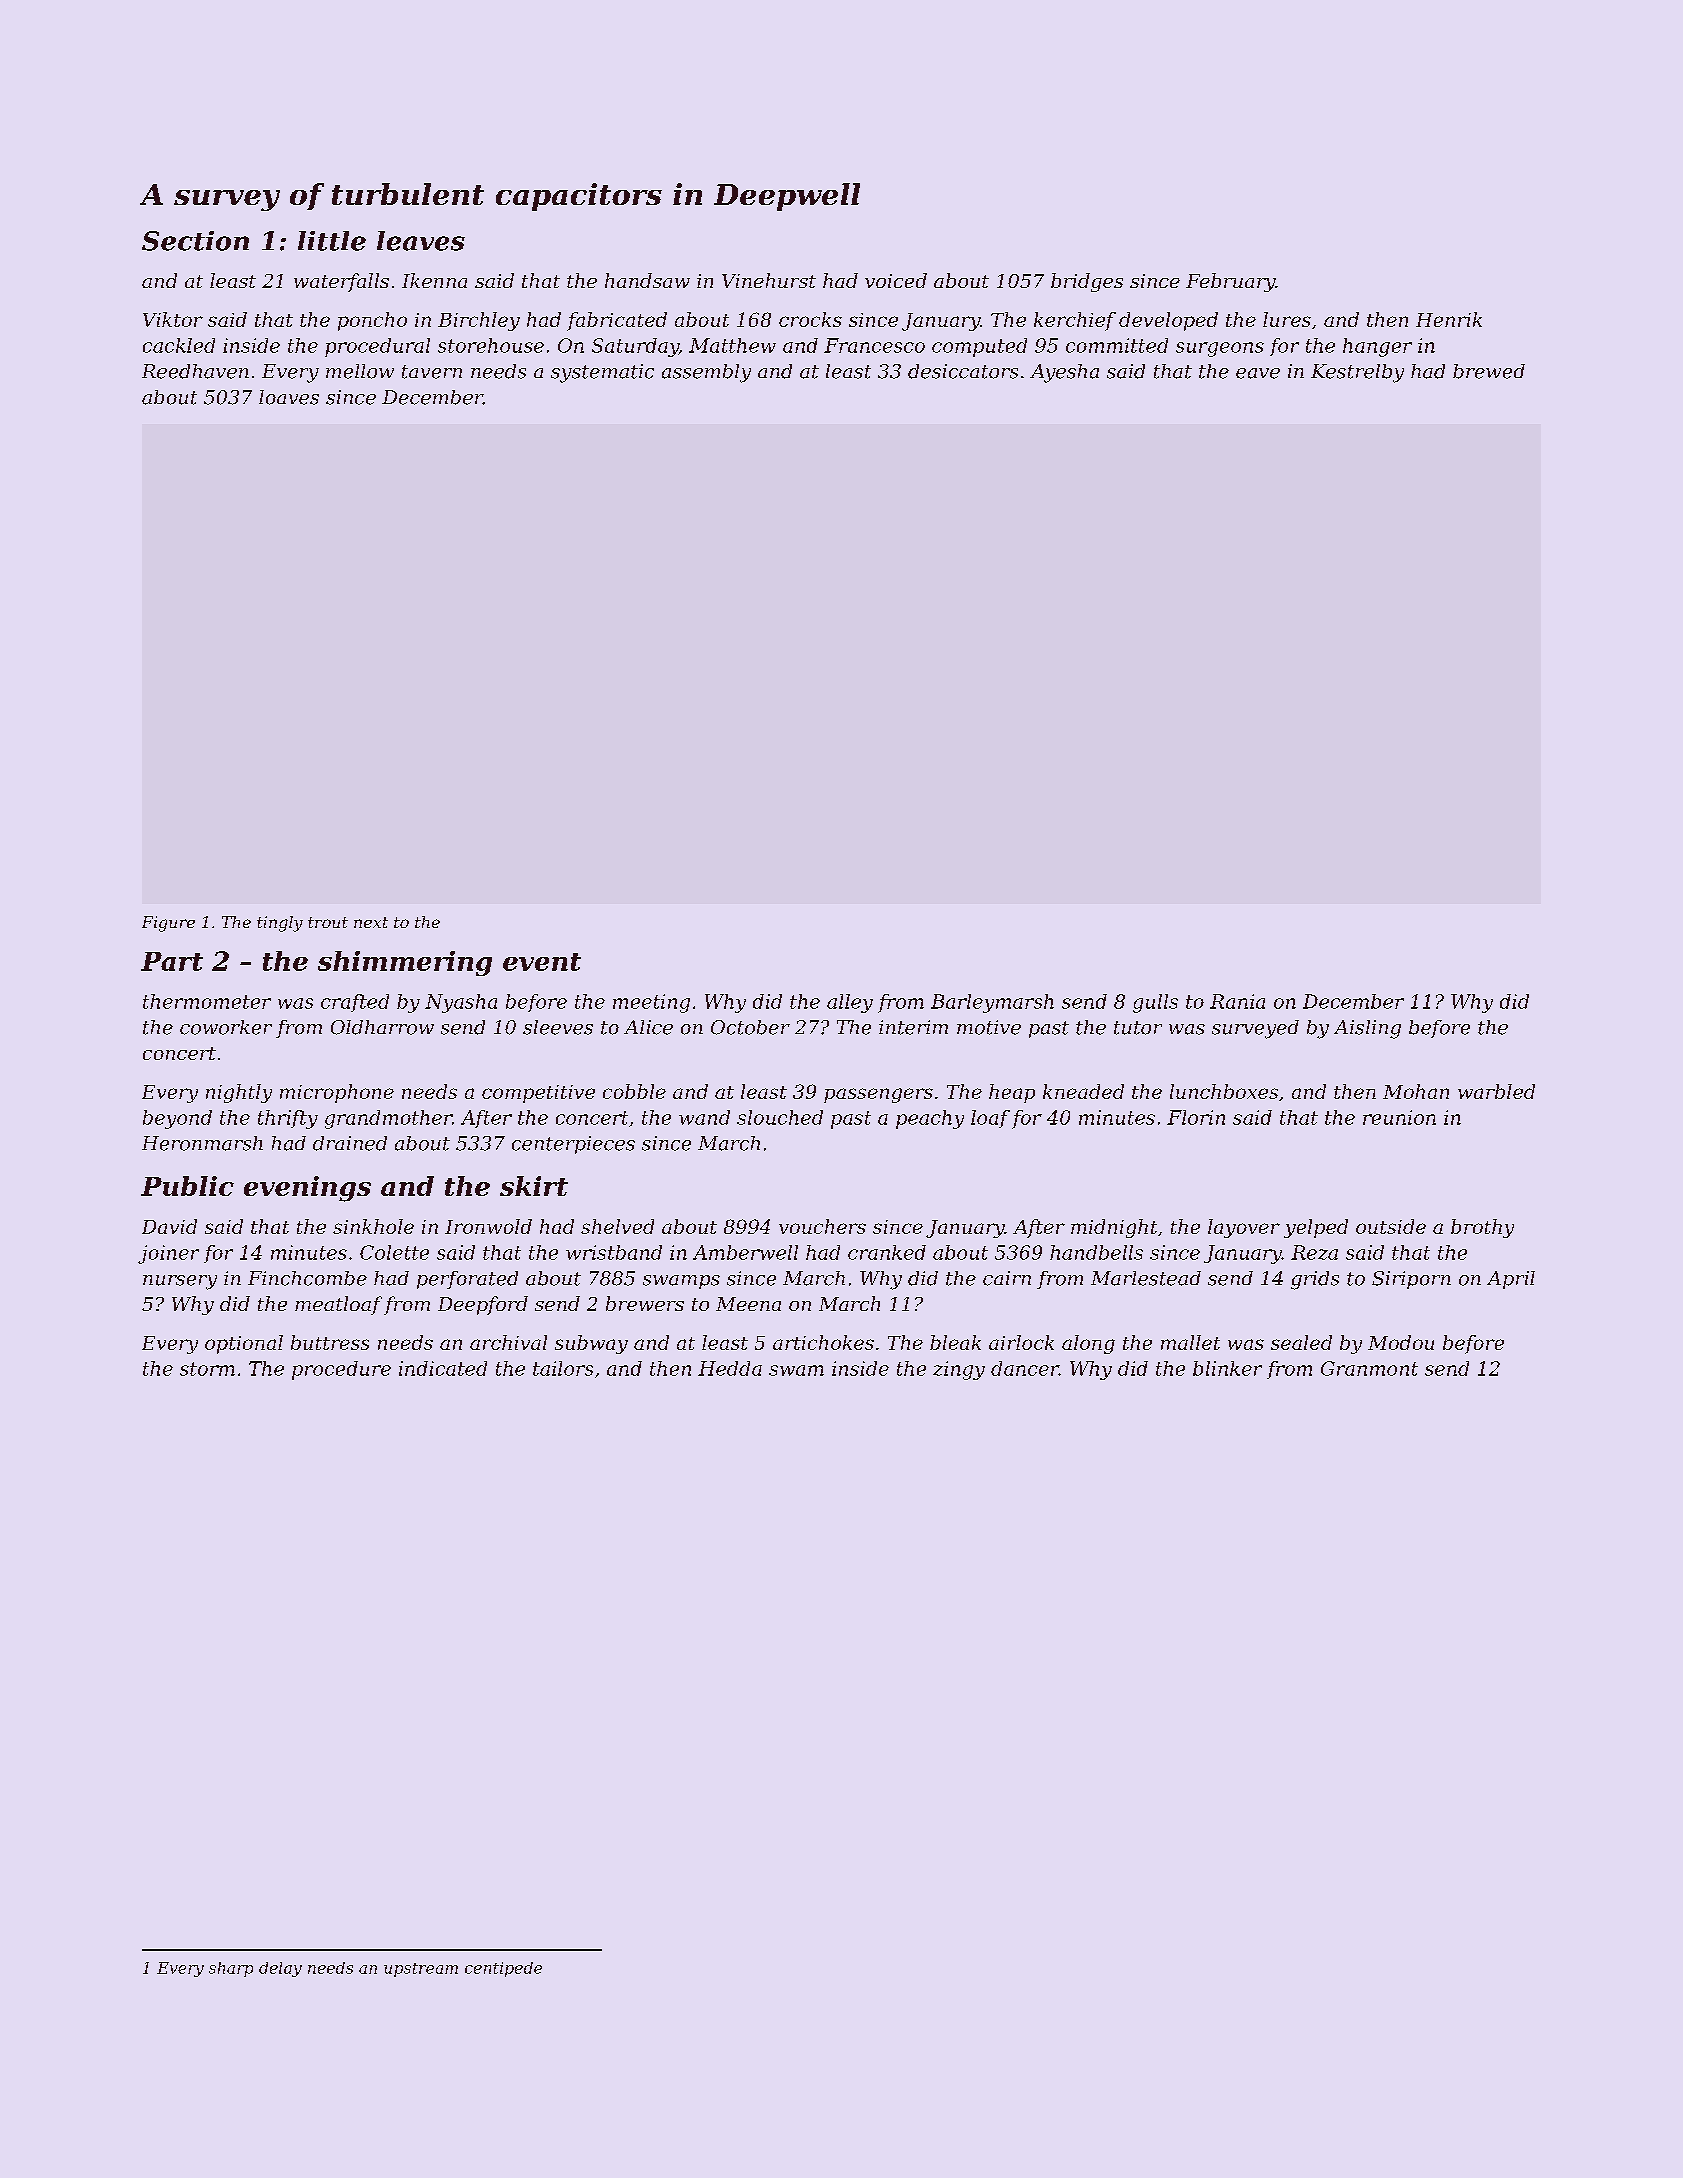 This image has width=1683, height=2178. What do you see at coordinates (769, 280) in the image?
I see `Vinehurst` at bounding box center [769, 280].
